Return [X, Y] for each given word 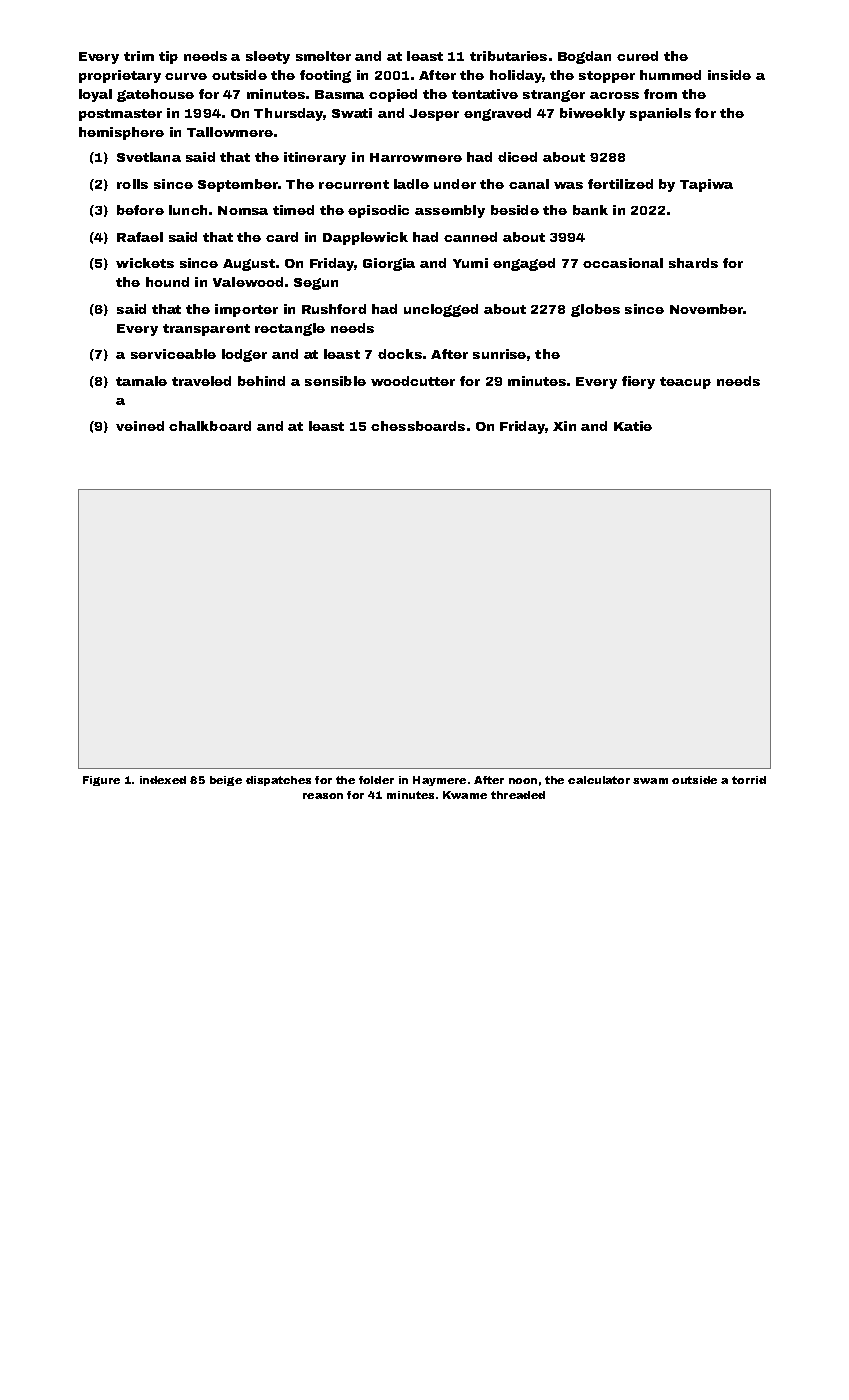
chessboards [418, 426]
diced [517, 157]
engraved [497, 114]
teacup [685, 383]
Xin [564, 426]
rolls [132, 184]
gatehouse [155, 95]
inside [729, 75]
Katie [633, 426]
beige [226, 781]
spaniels [660, 114]
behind [261, 381]
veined [140, 426]
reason [323, 796]
